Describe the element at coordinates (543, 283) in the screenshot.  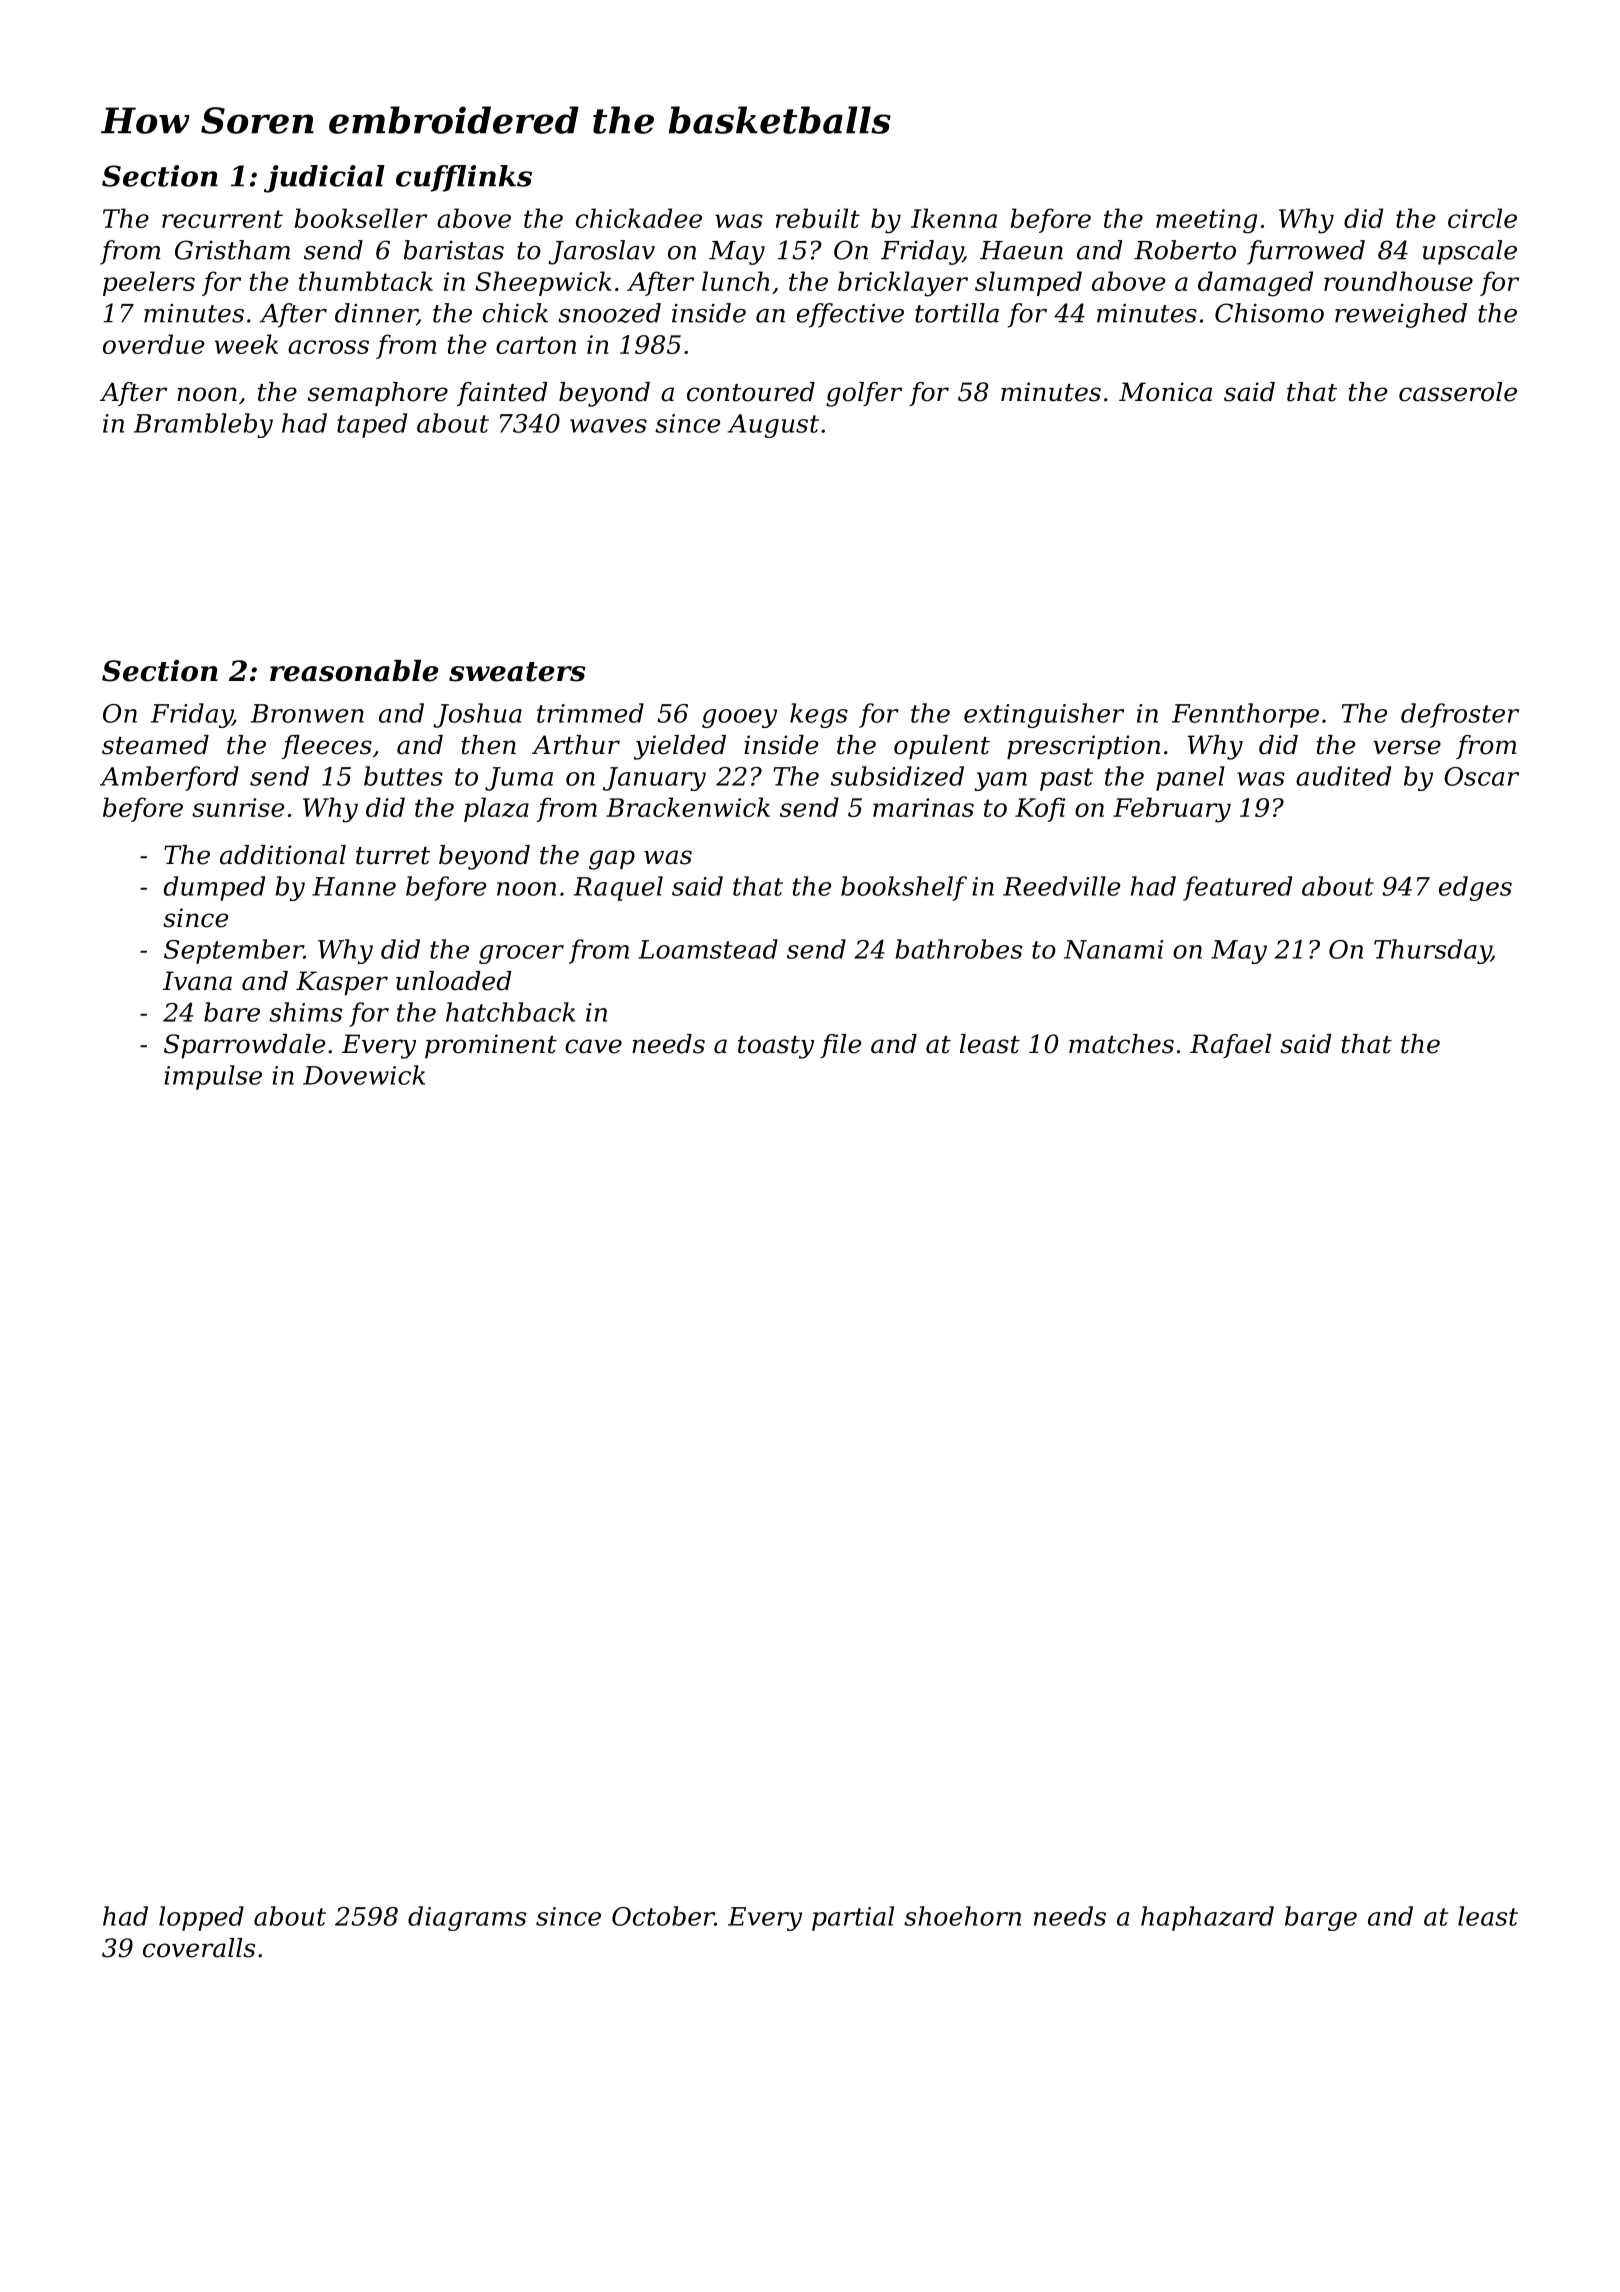
I see `Sheepwick` at that location.
